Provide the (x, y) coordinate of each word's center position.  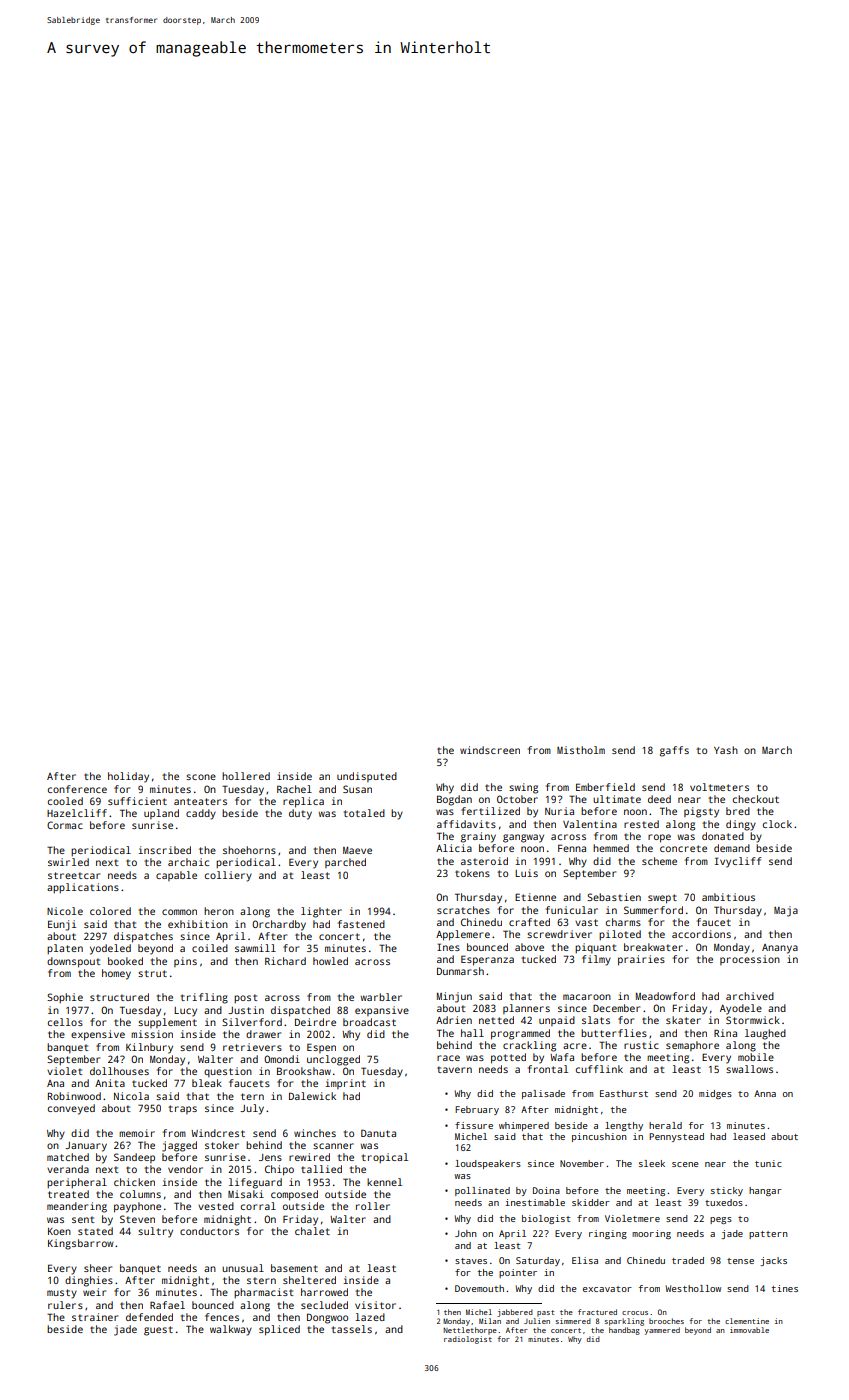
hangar (765, 1191)
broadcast (369, 1022)
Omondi (282, 1059)
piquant (596, 948)
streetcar (74, 875)
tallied (321, 1169)
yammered (662, 1331)
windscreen (490, 750)
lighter (321, 912)
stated (95, 1231)
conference (77, 789)
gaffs (674, 751)
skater (683, 1020)
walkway (231, 1330)
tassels (351, 1329)
